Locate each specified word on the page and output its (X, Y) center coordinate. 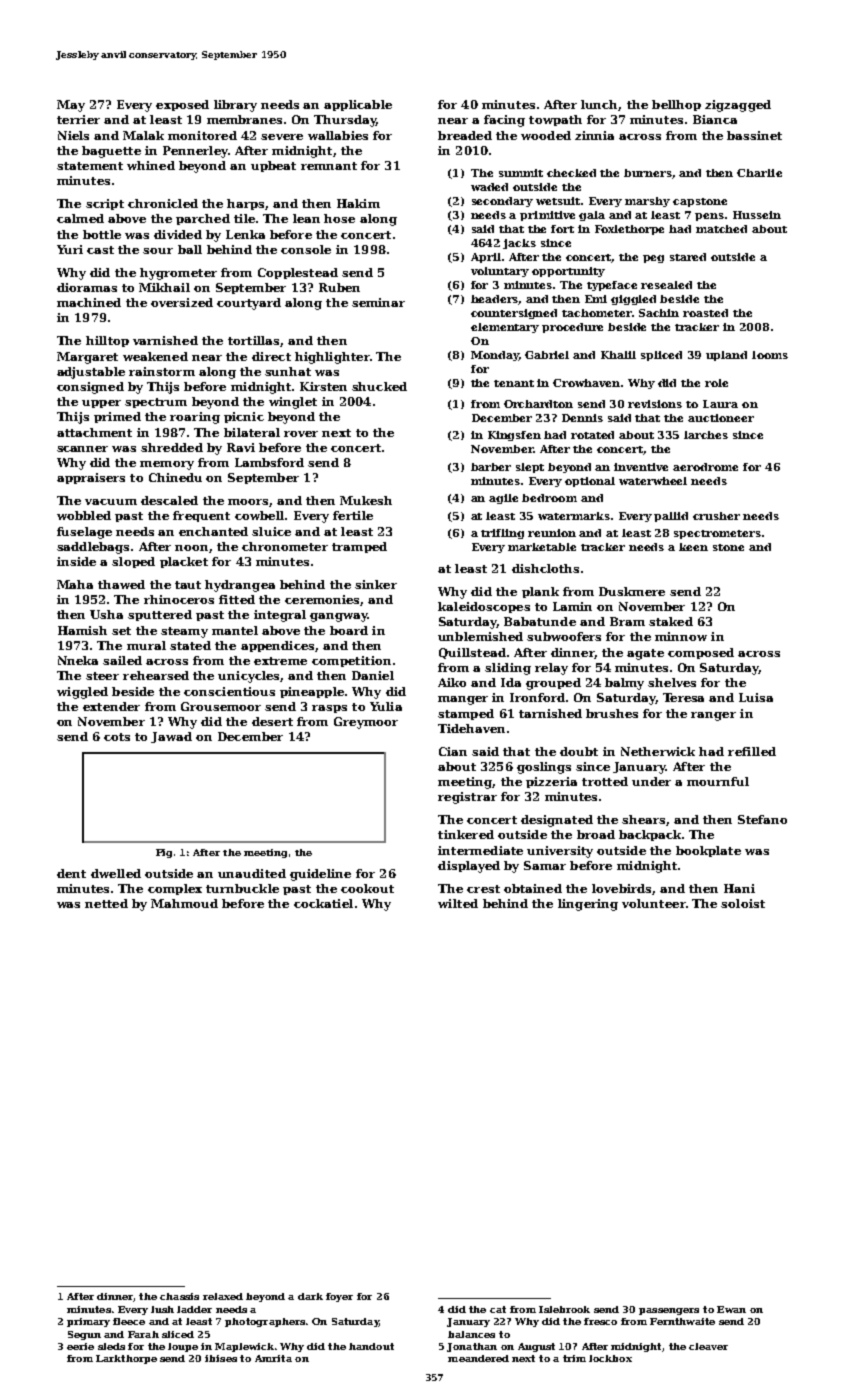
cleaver (708, 1346)
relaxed (223, 1296)
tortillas (253, 340)
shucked (379, 386)
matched (721, 229)
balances (471, 1334)
